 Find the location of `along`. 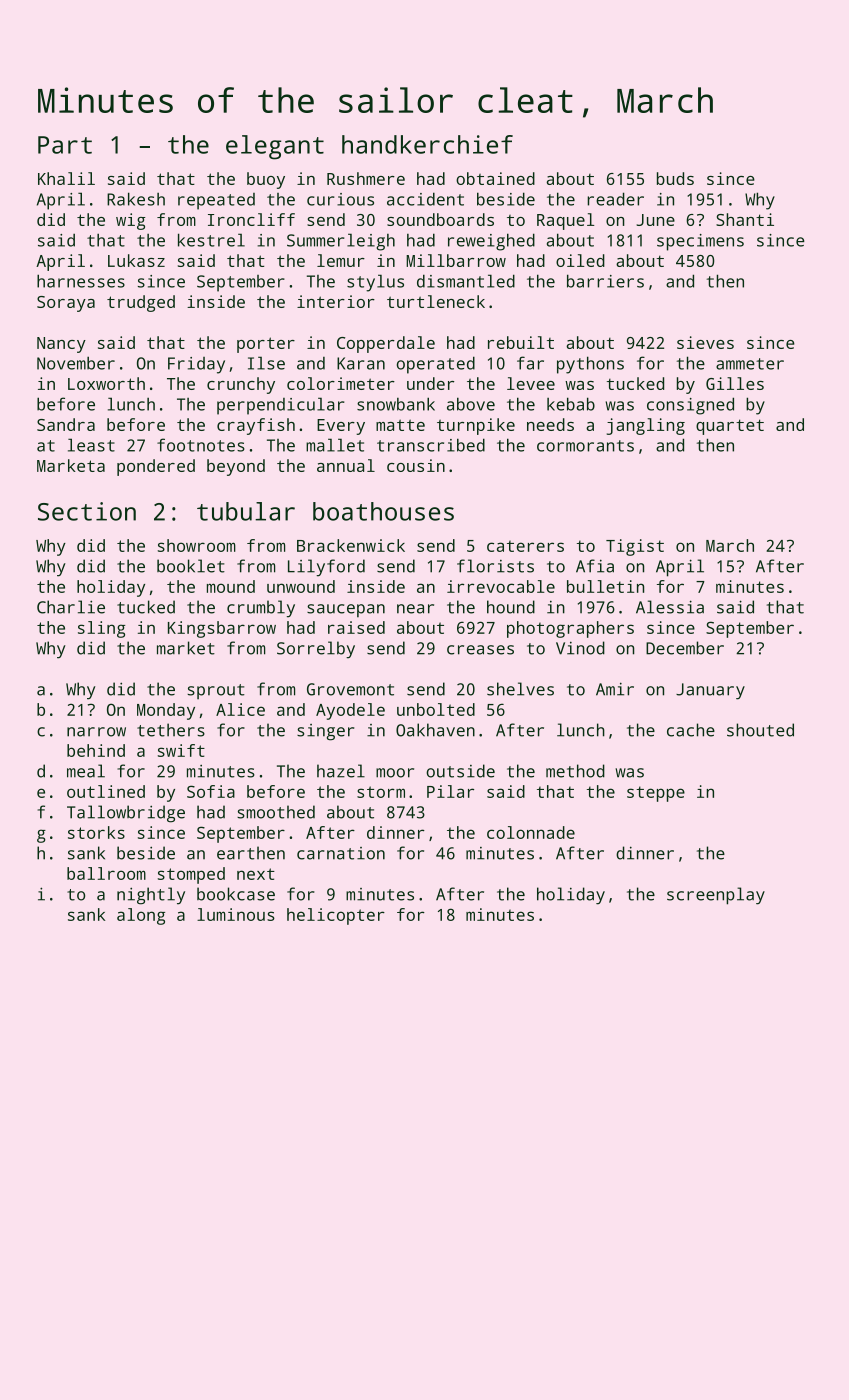

along is located at coordinates (141, 916).
